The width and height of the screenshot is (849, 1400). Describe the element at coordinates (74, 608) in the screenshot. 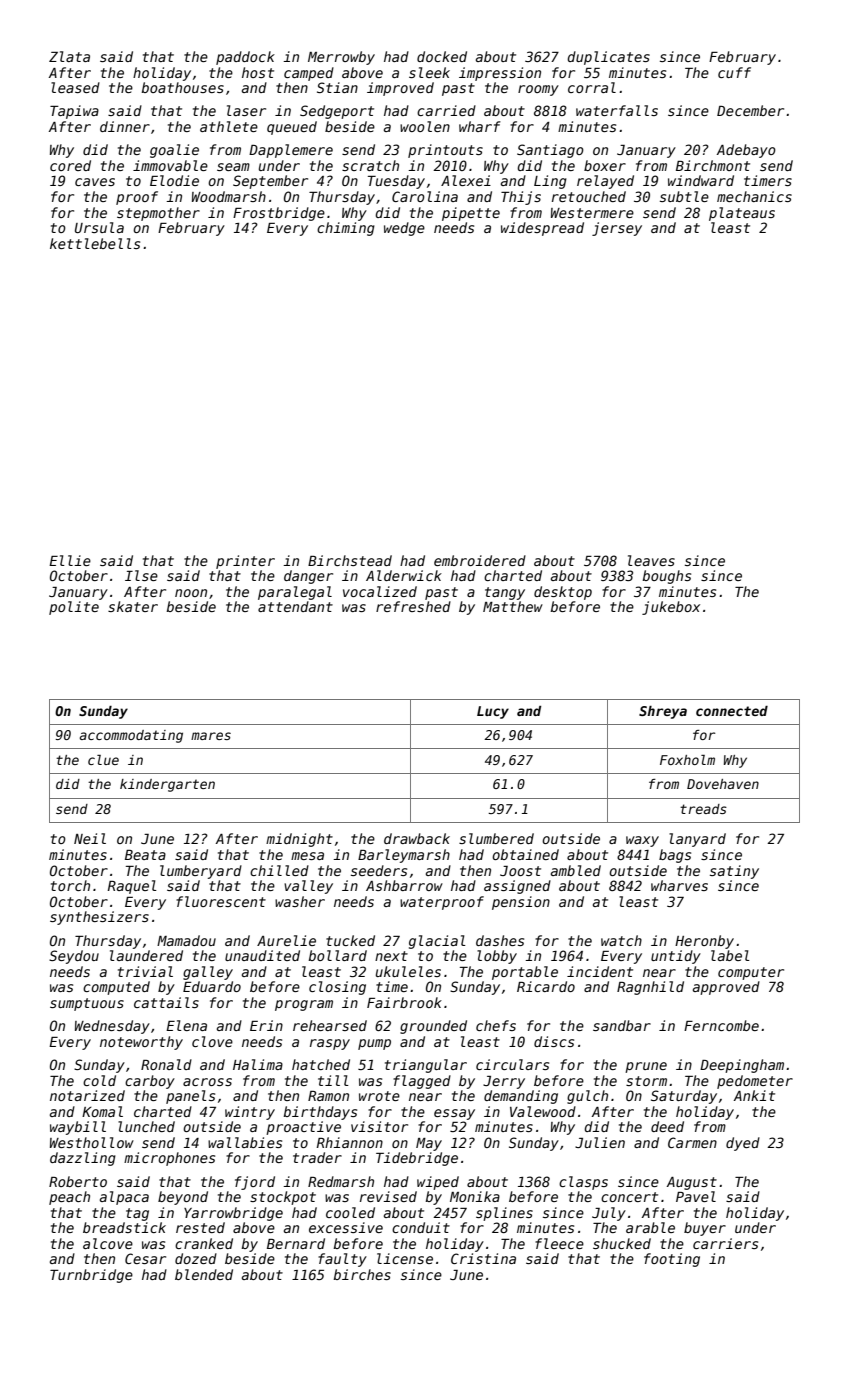

I see `polite` at that location.
